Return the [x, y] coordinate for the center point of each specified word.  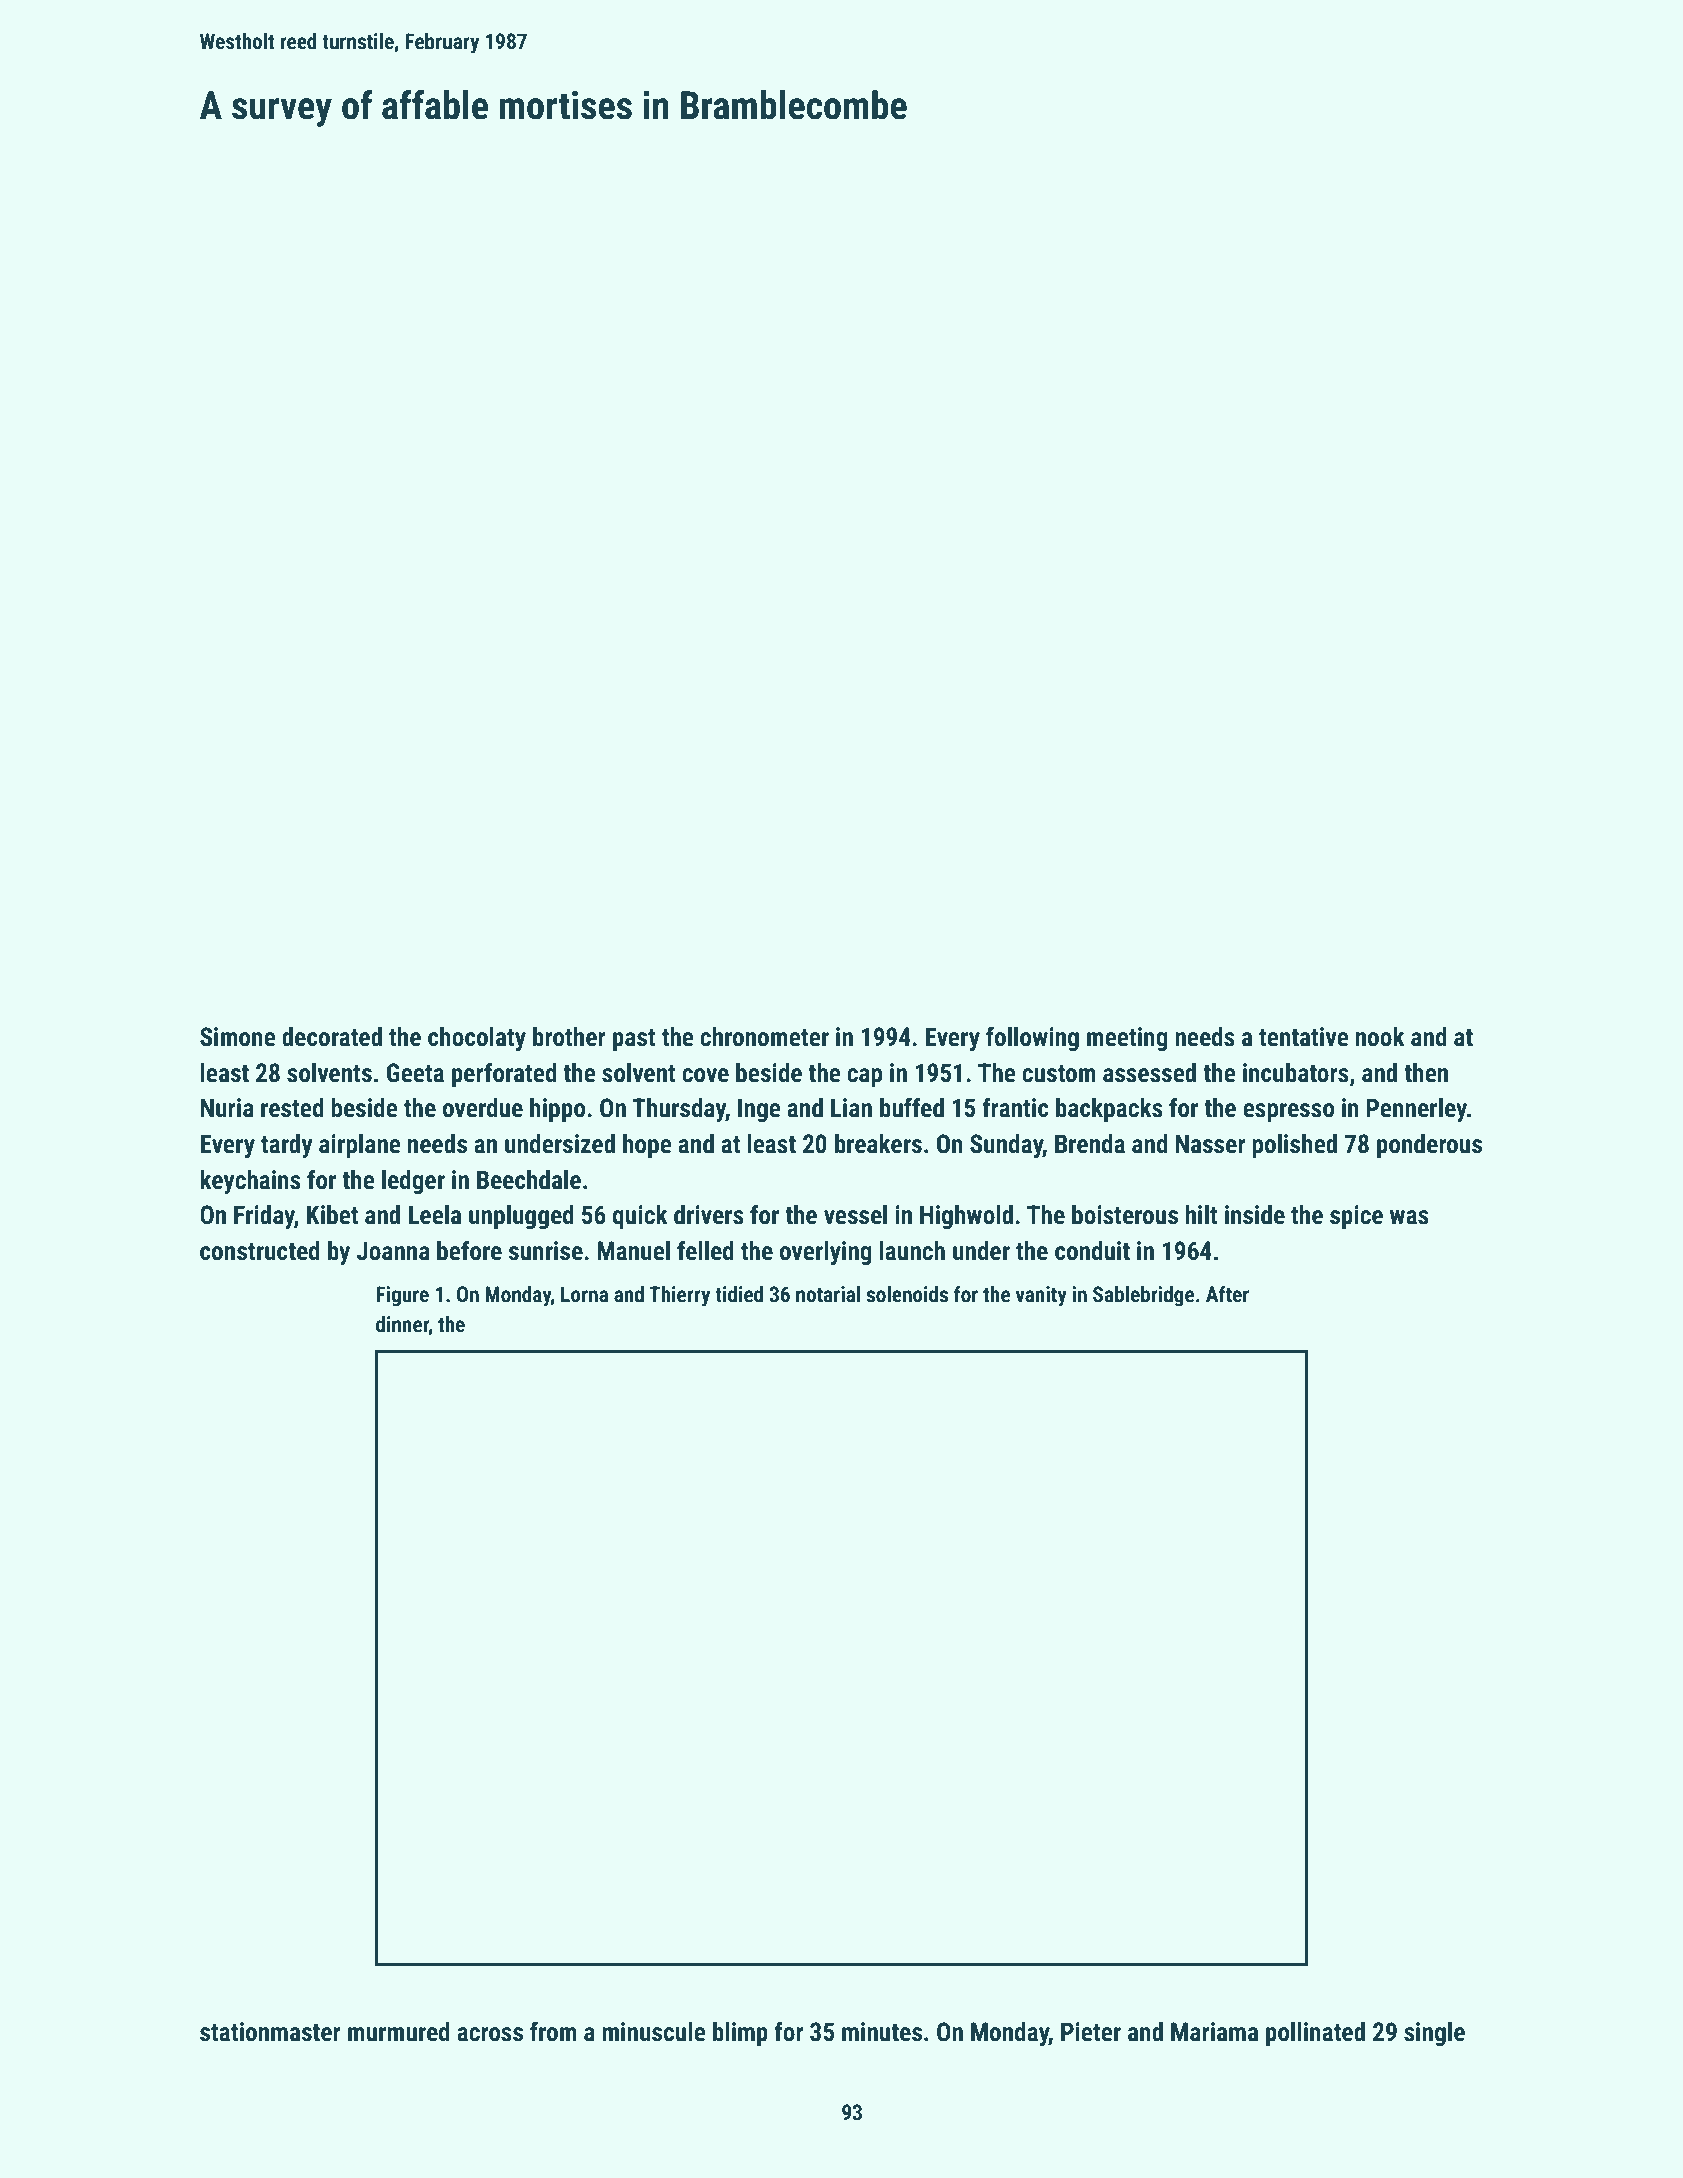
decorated [332, 1037]
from [553, 2031]
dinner [402, 1325]
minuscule [654, 2032]
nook [1380, 1037]
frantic [1016, 1107]
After [1227, 1294]
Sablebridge [1143, 1296]
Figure [402, 1296]
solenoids [907, 1294]
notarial [828, 1294]
